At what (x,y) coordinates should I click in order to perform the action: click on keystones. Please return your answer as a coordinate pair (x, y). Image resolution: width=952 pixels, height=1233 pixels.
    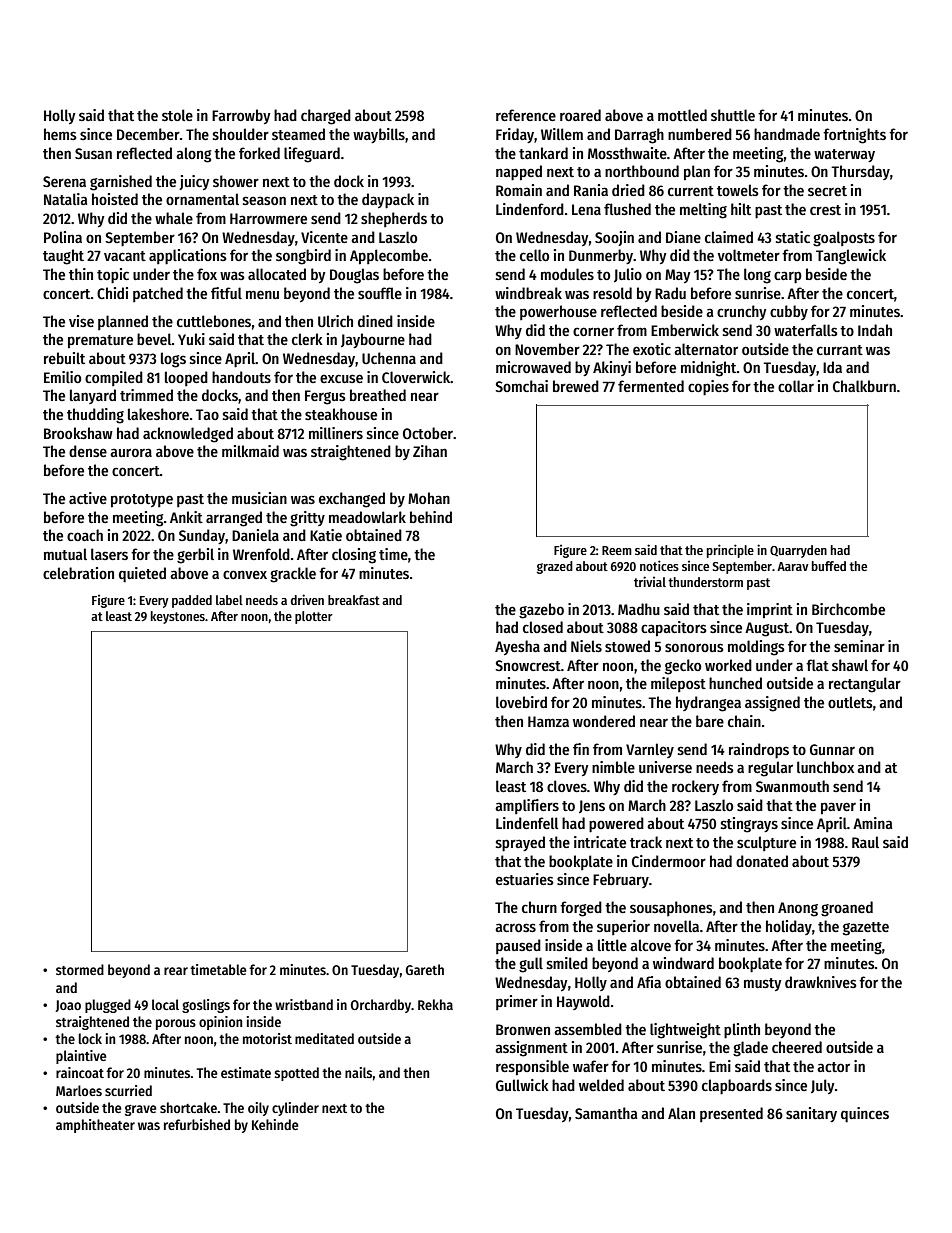
    Looking at the image, I should click on (178, 617).
